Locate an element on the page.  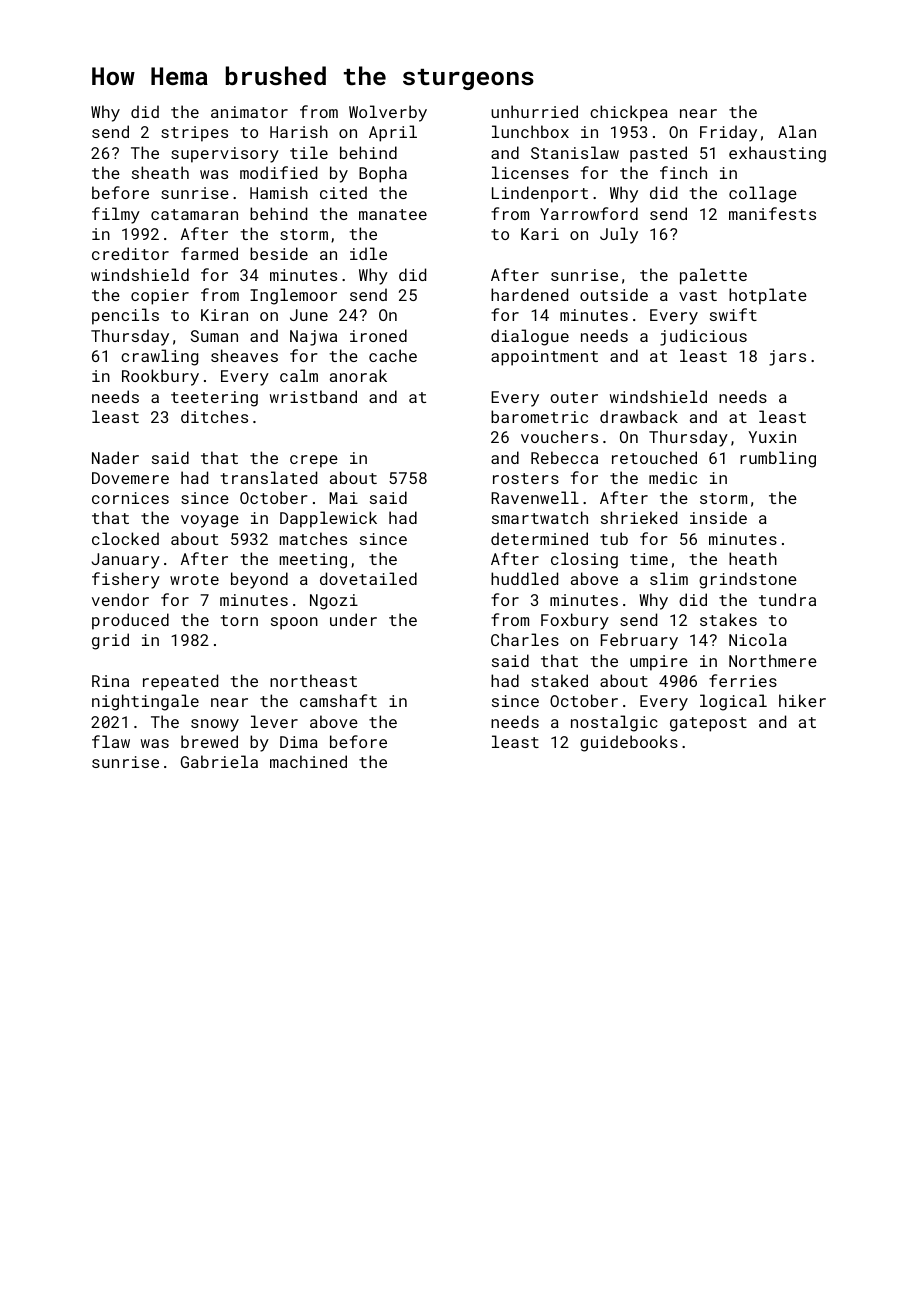
Alan is located at coordinates (797, 131).
